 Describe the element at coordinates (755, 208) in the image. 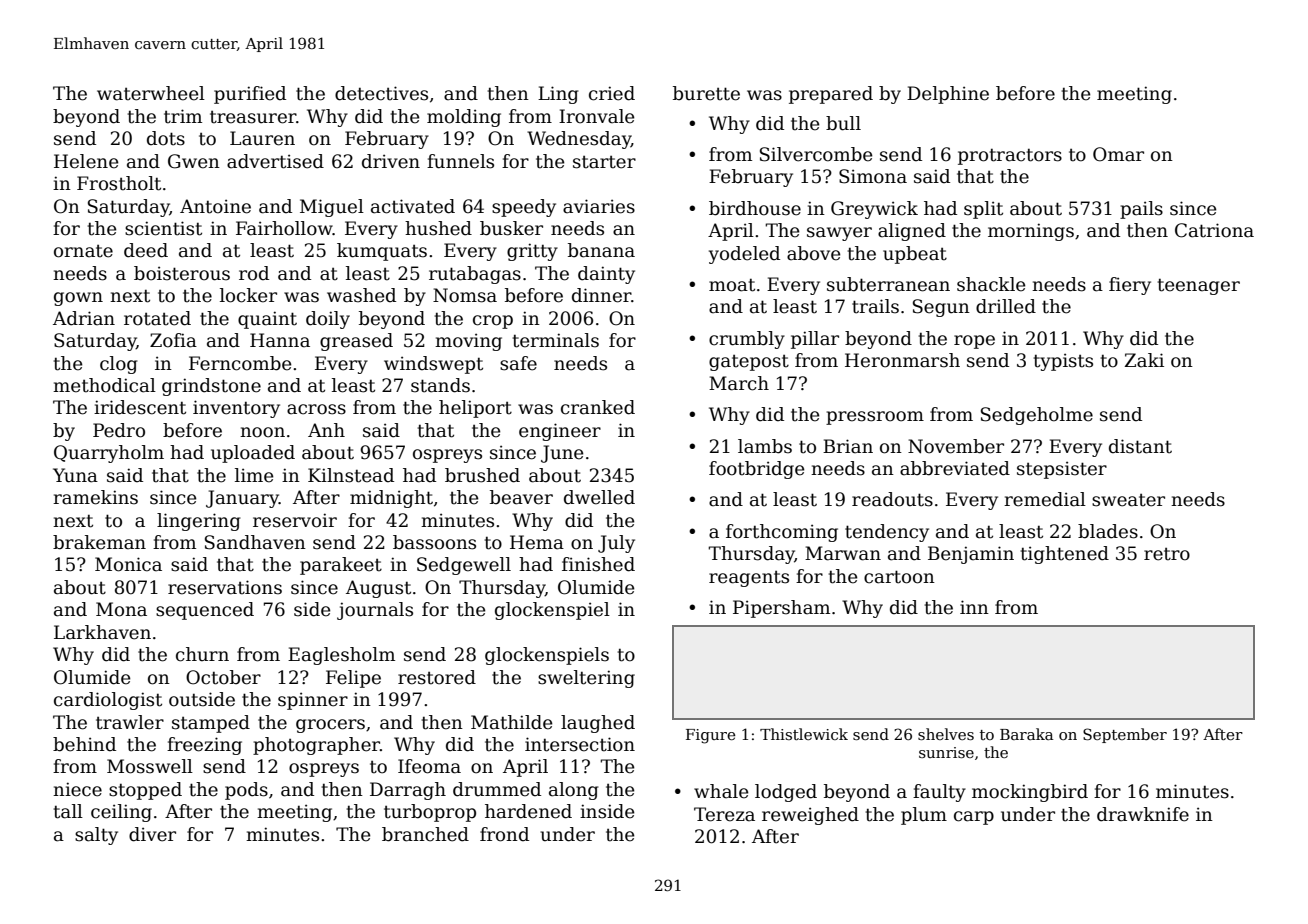

I see `birdhouse` at that location.
